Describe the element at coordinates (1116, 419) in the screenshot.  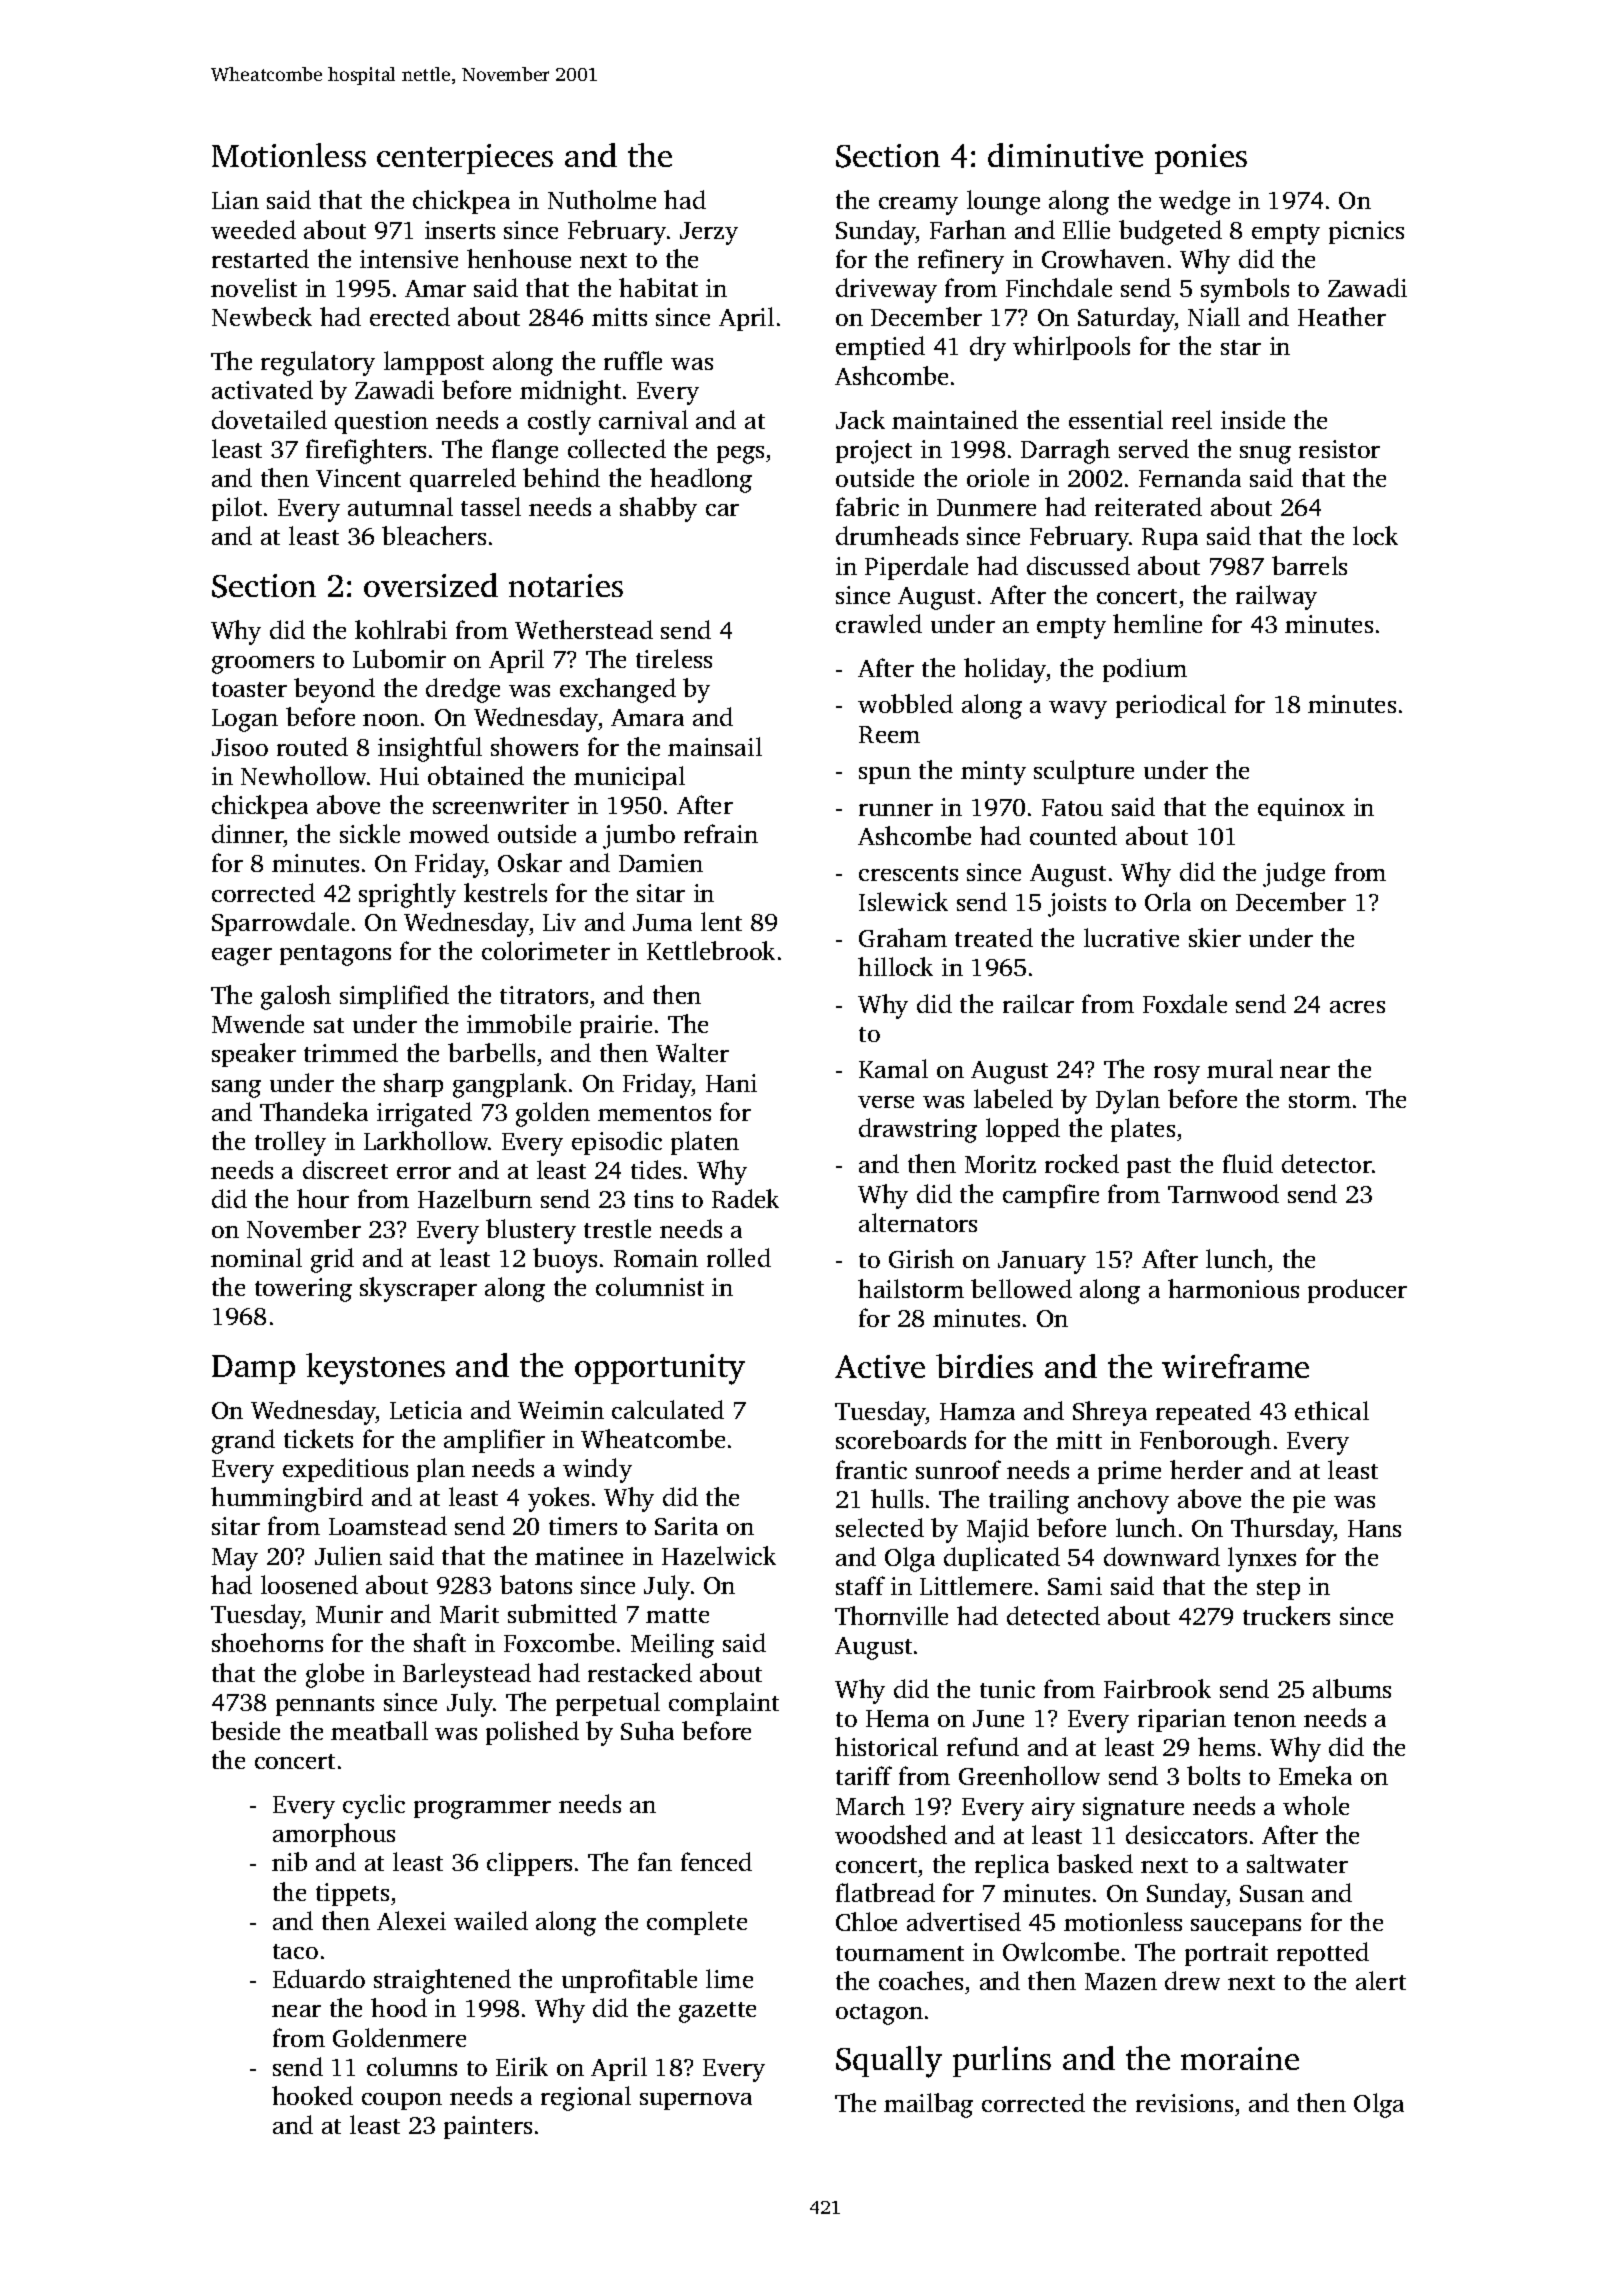
I see `essential` at that location.
